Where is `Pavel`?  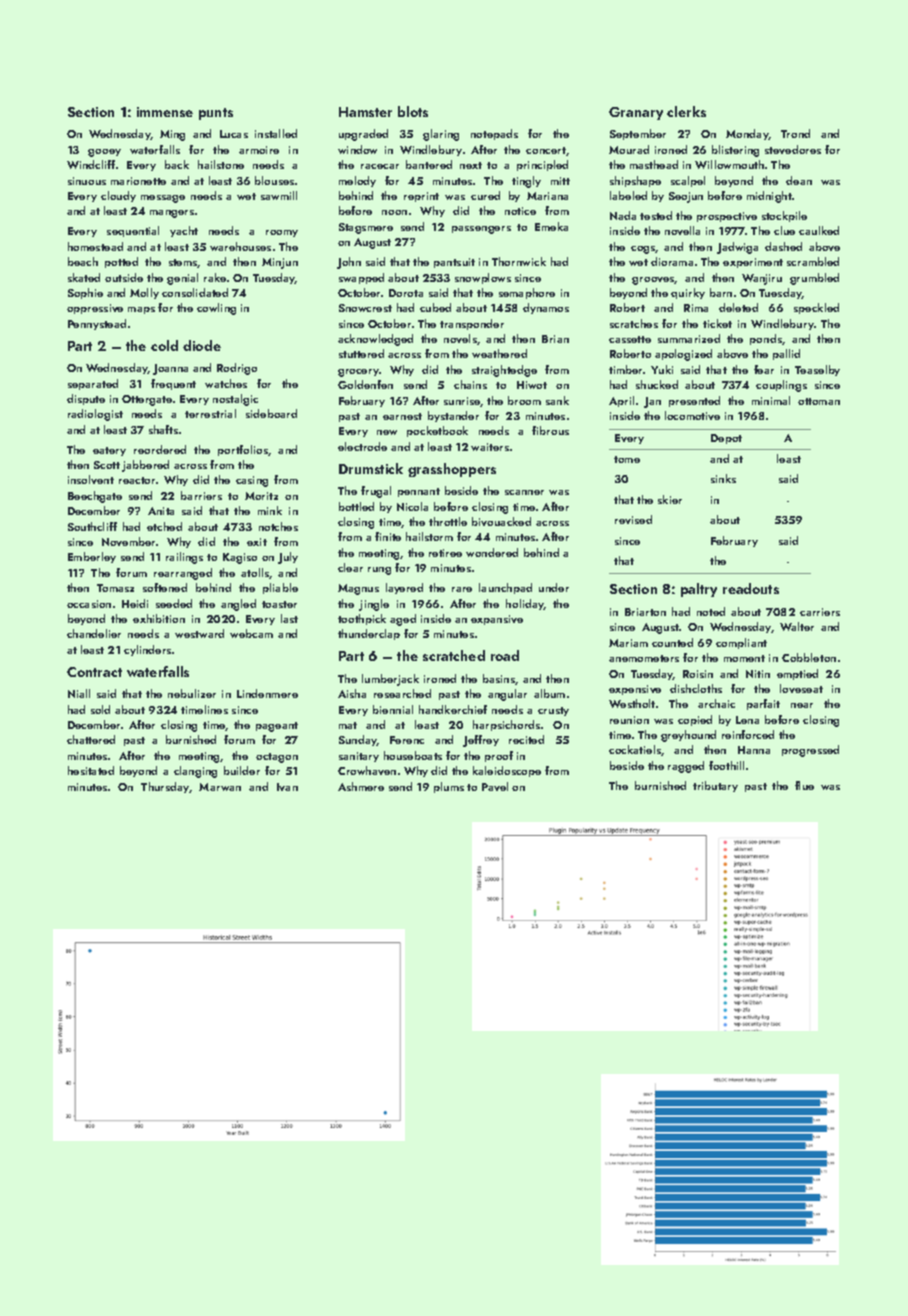
Pavel is located at coordinates (495, 786).
